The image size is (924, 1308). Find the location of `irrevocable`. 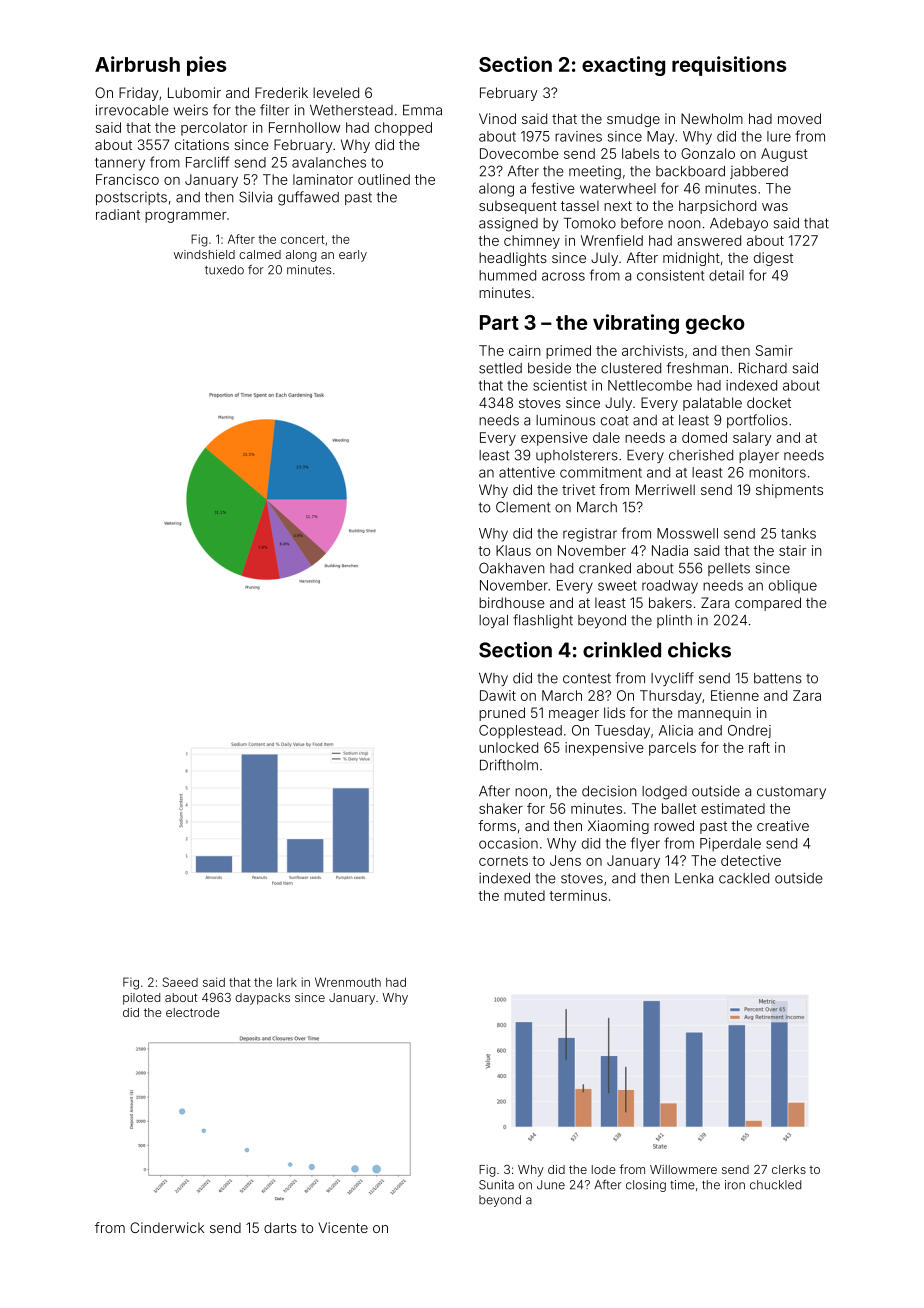

irrevocable is located at coordinates (132, 110).
